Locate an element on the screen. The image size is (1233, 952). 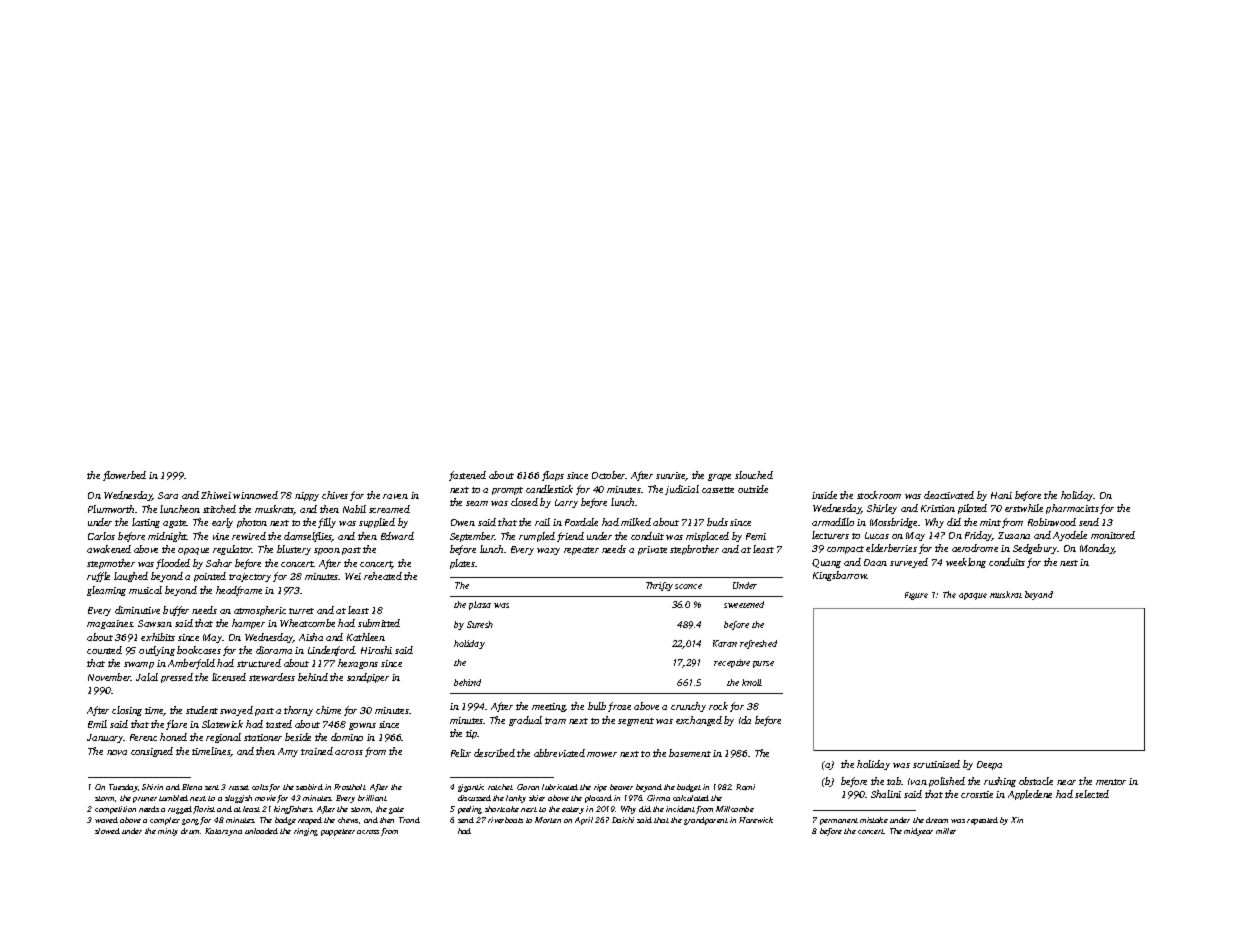
purse is located at coordinates (763, 664).
